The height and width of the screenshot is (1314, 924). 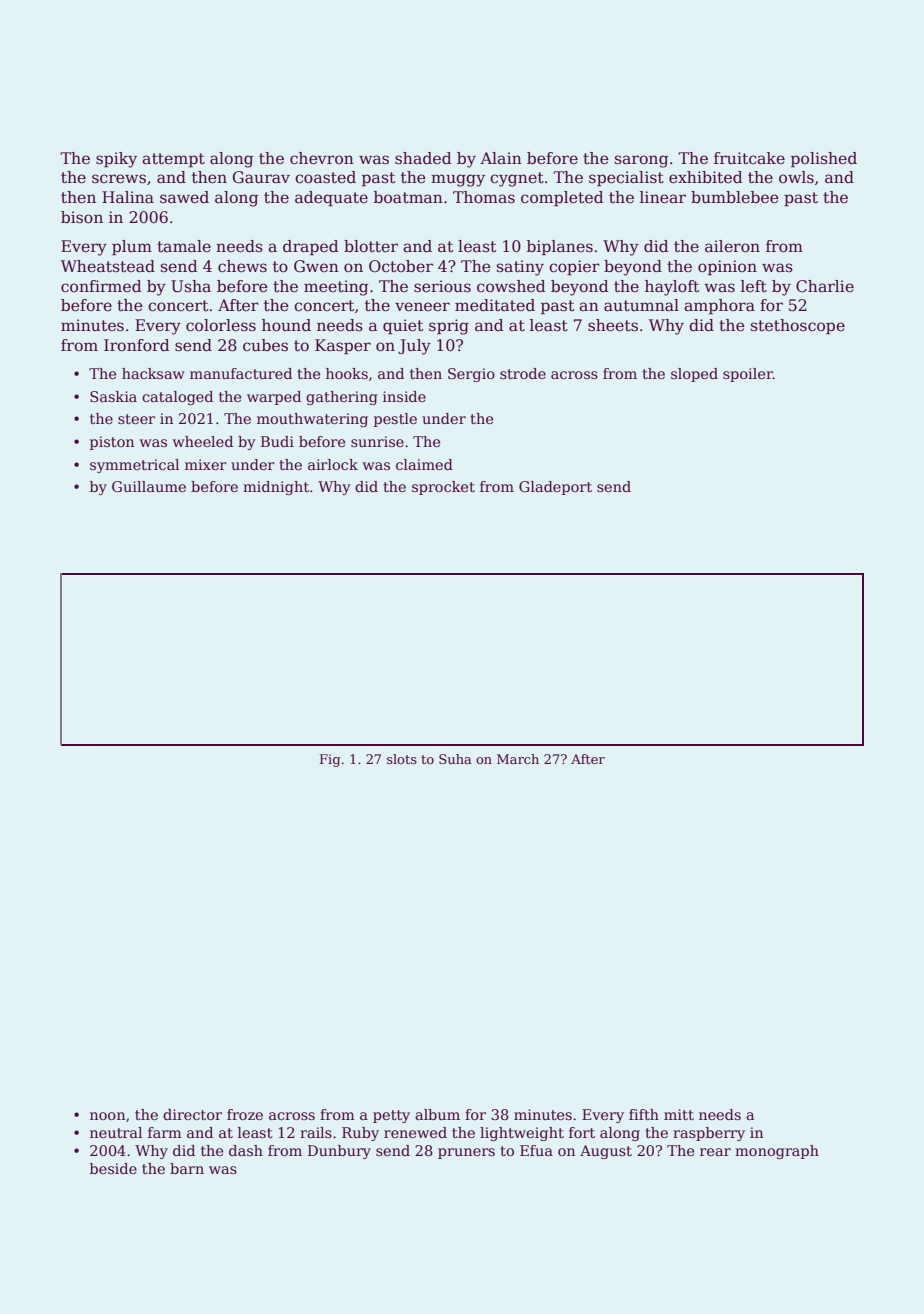 What do you see at coordinates (749, 158) in the screenshot?
I see `fruitcake` at bounding box center [749, 158].
